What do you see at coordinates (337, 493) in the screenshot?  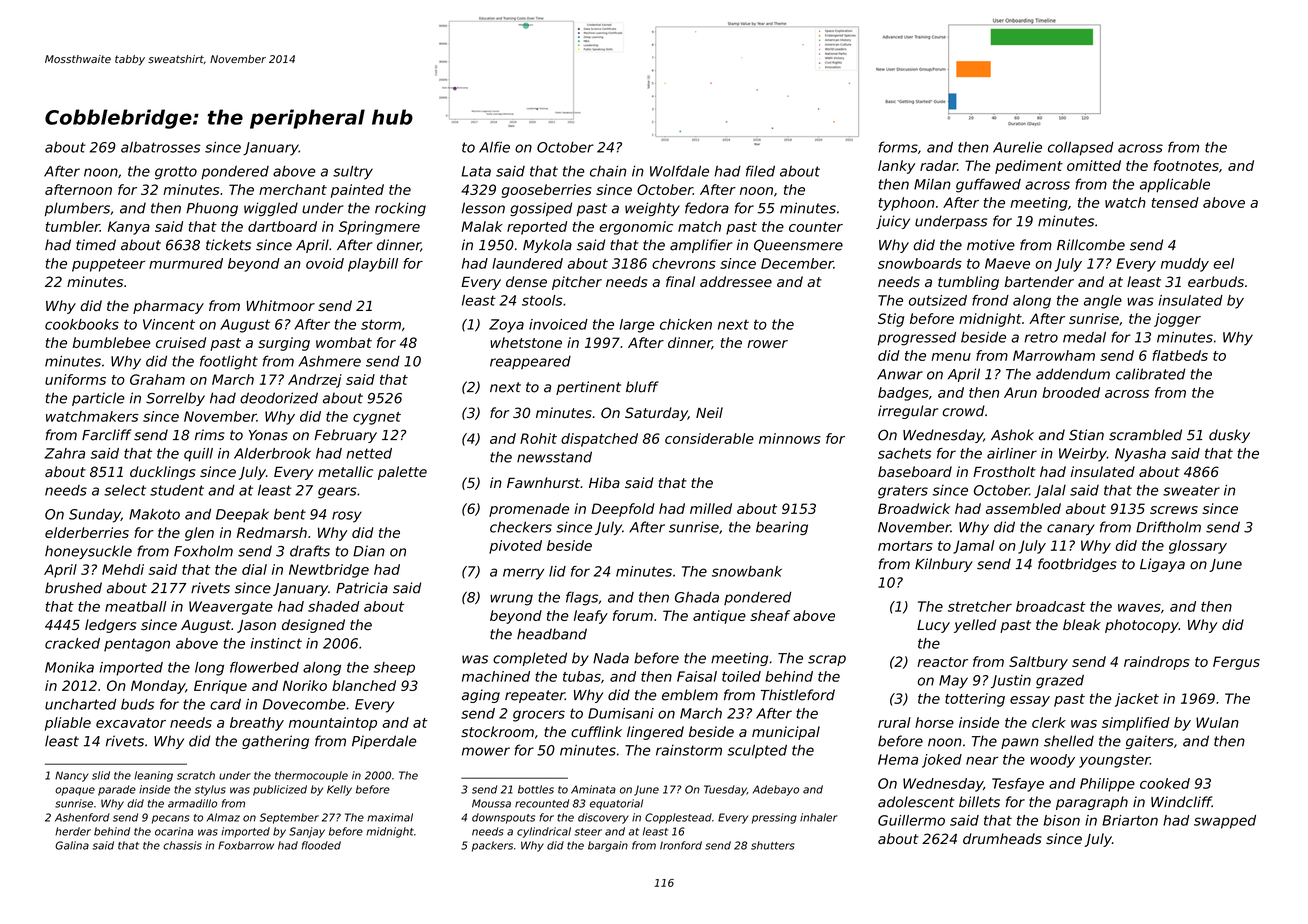 I see `gears` at bounding box center [337, 493].
